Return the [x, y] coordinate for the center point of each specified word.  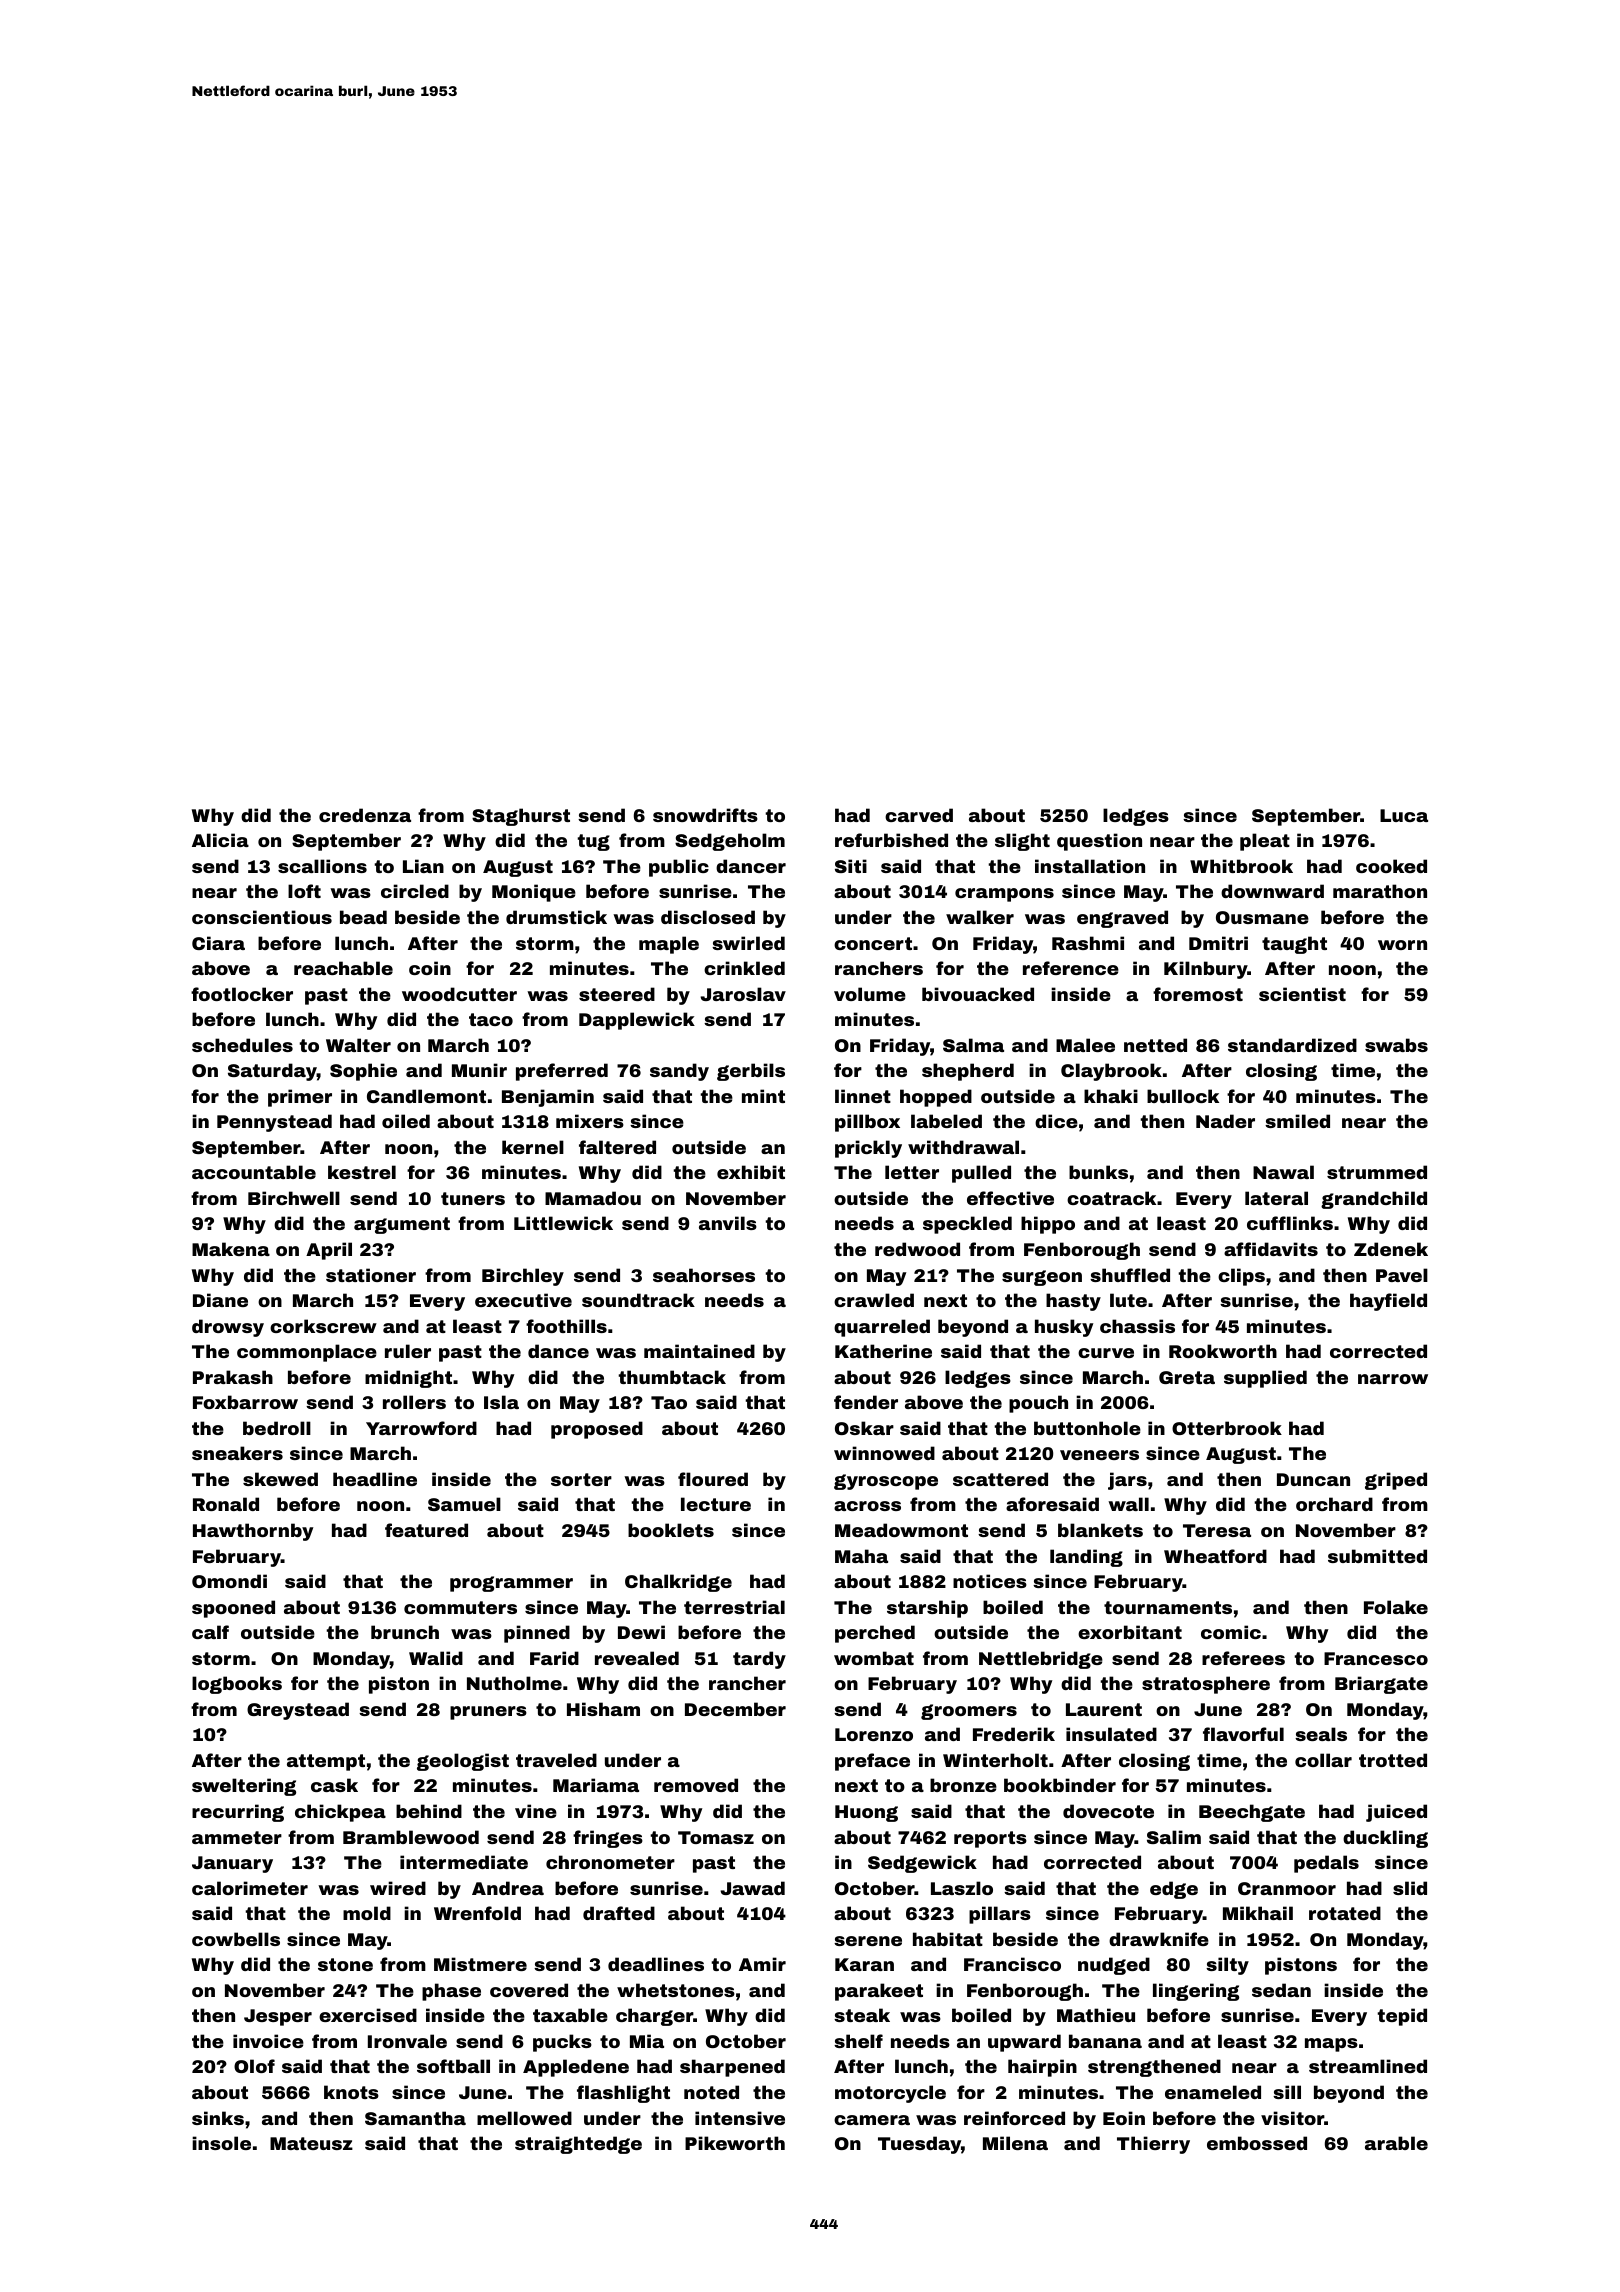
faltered [617, 1147]
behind [429, 1811]
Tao [669, 1402]
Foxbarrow [245, 1402]
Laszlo [962, 1888]
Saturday [272, 1072]
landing [1086, 1558]
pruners [488, 1713]
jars [1127, 1481]
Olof [254, 2066]
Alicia [220, 840]
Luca [1404, 815]
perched [875, 1634]
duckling [1385, 1839]
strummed [1377, 1172]
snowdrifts [705, 815]
